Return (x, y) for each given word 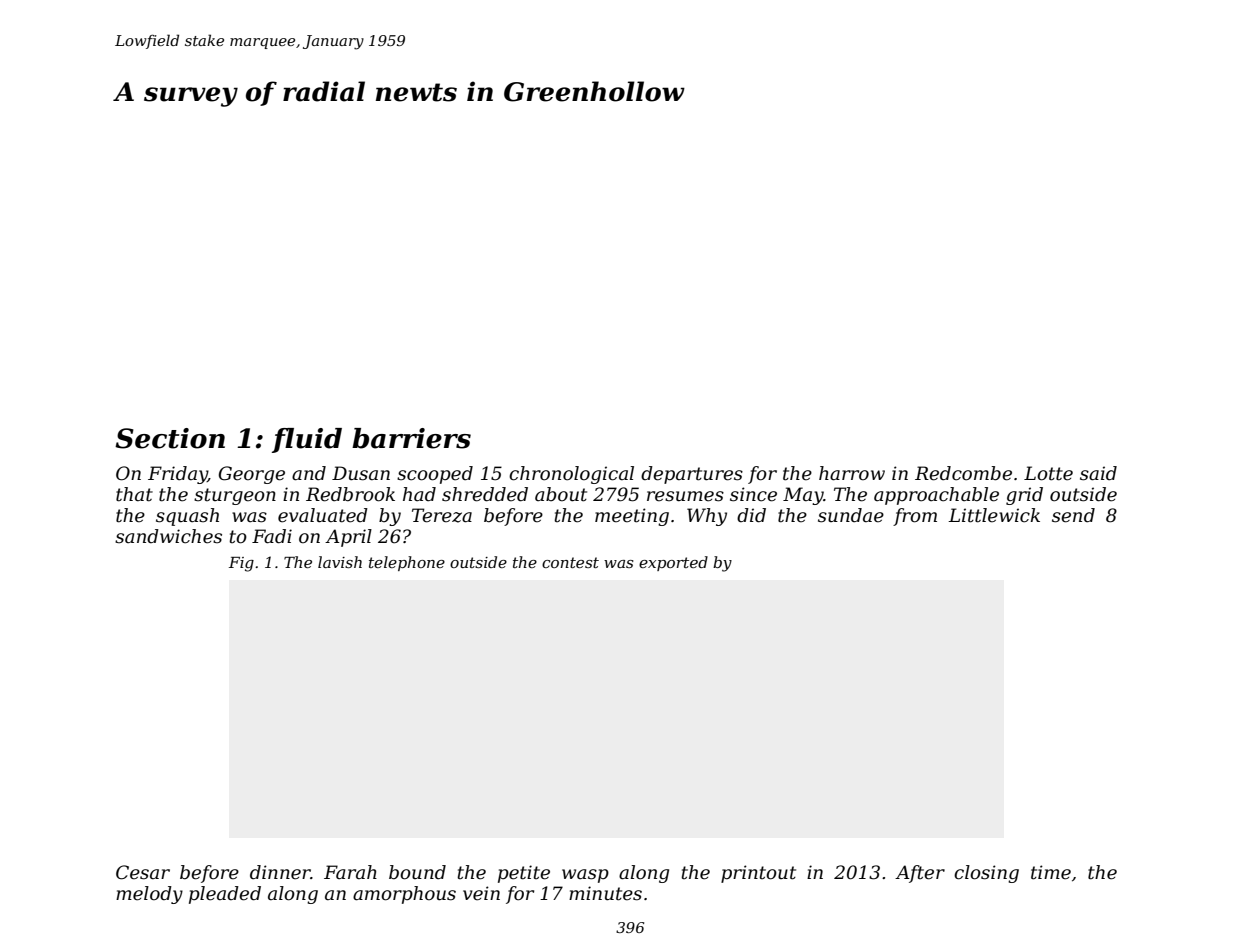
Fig (241, 564)
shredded (485, 494)
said (1098, 473)
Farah (350, 872)
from (915, 517)
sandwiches (168, 536)
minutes (605, 893)
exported (673, 563)
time (1051, 872)
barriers (411, 438)
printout (758, 874)
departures (692, 475)
